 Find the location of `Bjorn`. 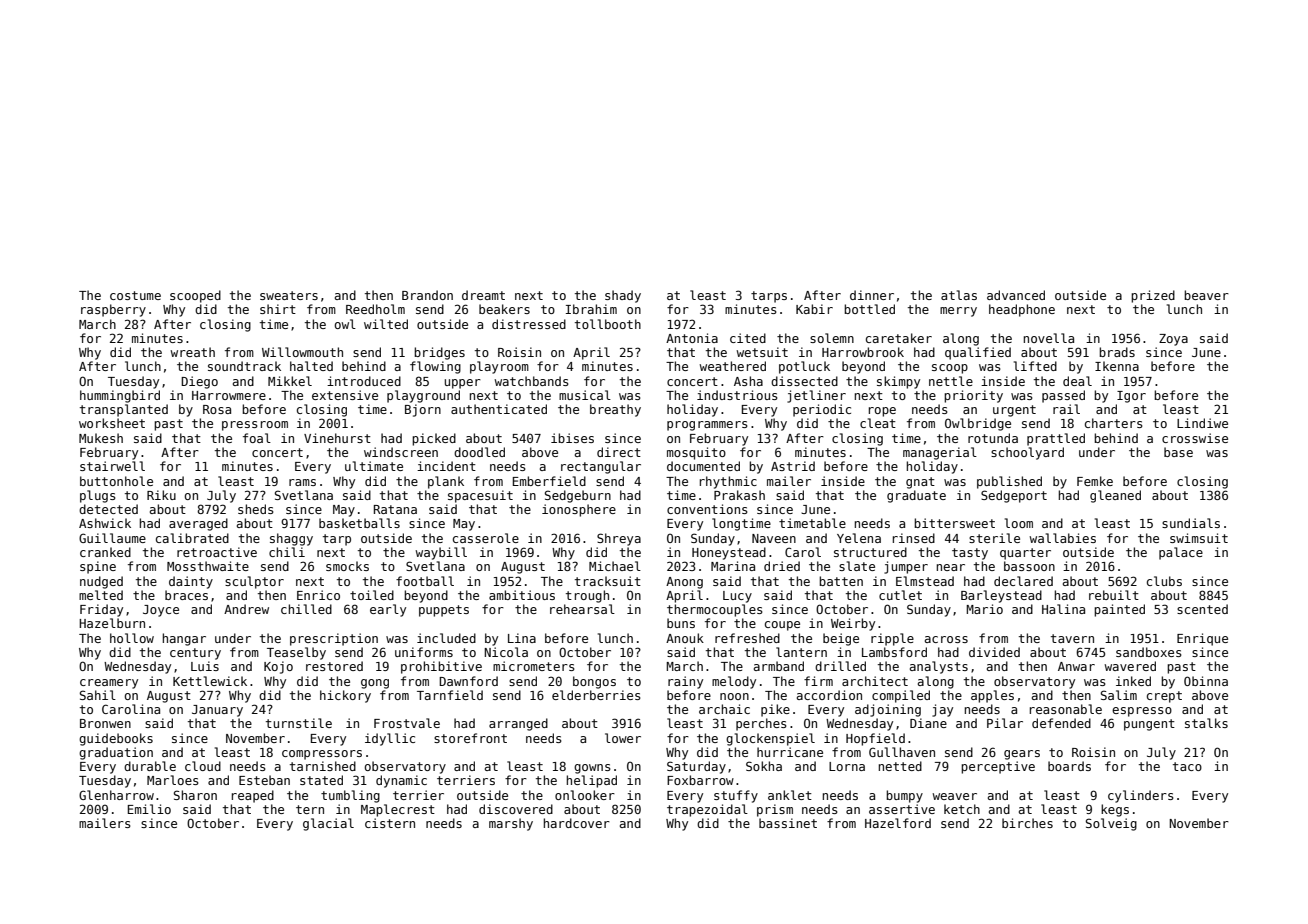

Bjorn is located at coordinates (423, 410).
